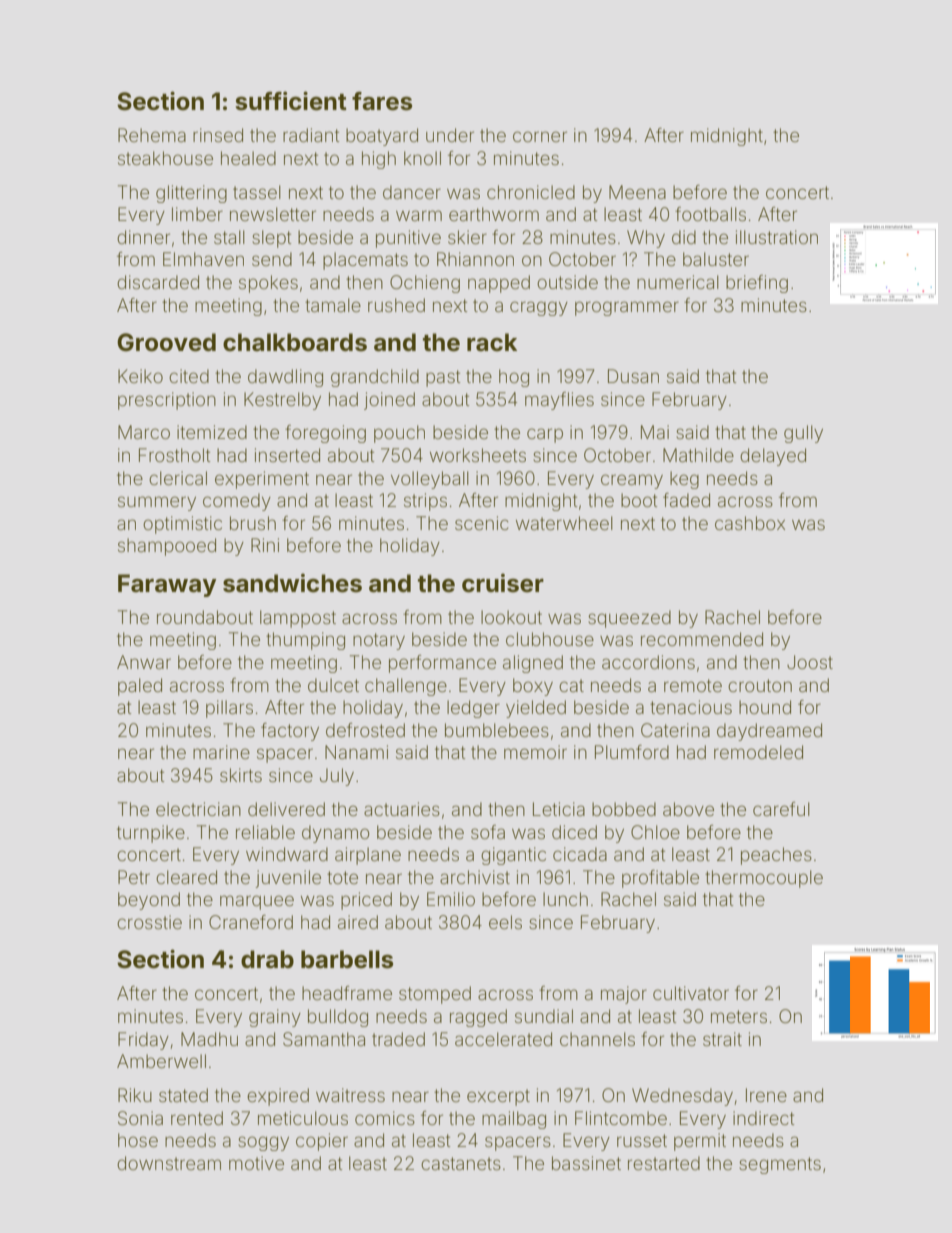  I want to click on gully, so click(803, 434).
